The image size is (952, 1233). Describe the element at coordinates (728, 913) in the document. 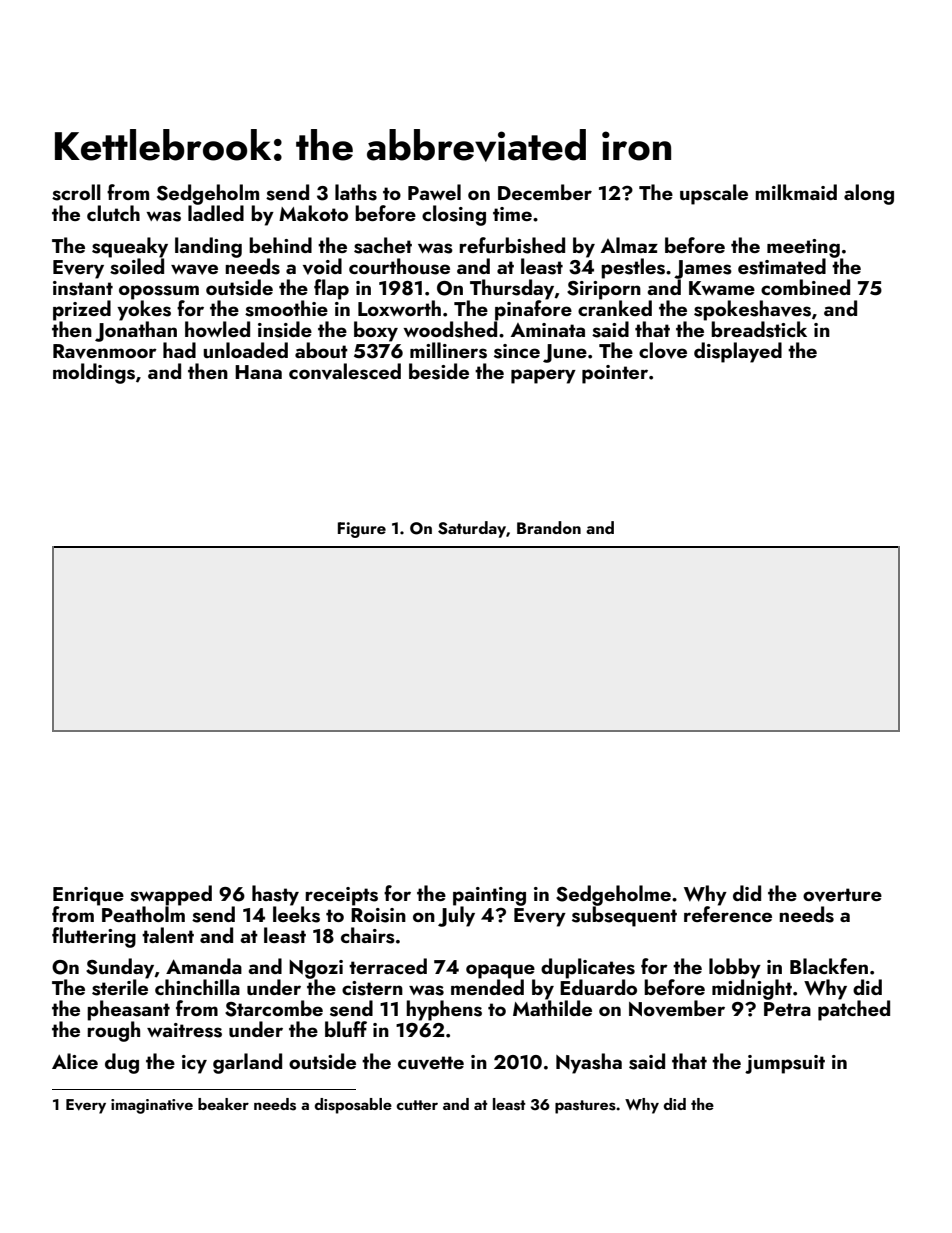

I see `reference` at that location.
